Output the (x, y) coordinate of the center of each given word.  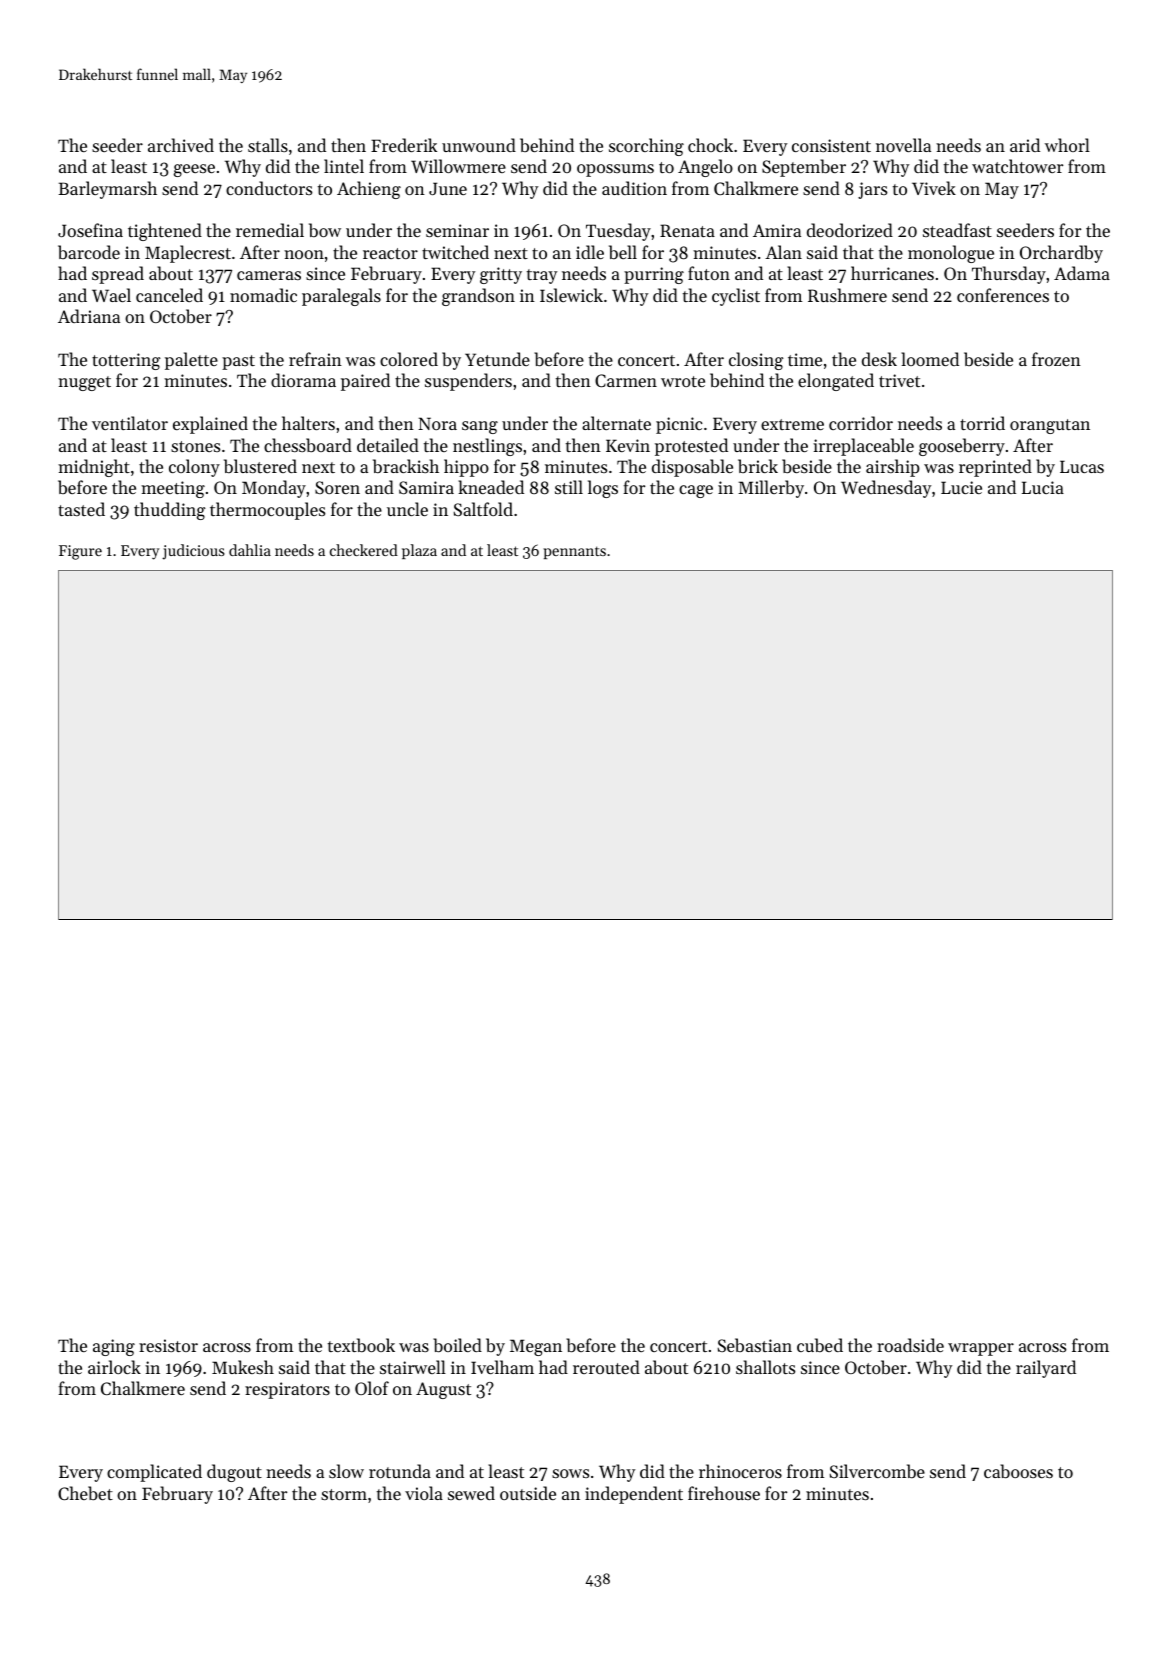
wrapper (981, 1349)
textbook (361, 1345)
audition (634, 188)
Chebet (85, 1493)
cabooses (1018, 1471)
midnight (94, 468)
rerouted (606, 1367)
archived (181, 145)
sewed (471, 1493)
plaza (419, 551)
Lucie (961, 487)
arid (1025, 145)
